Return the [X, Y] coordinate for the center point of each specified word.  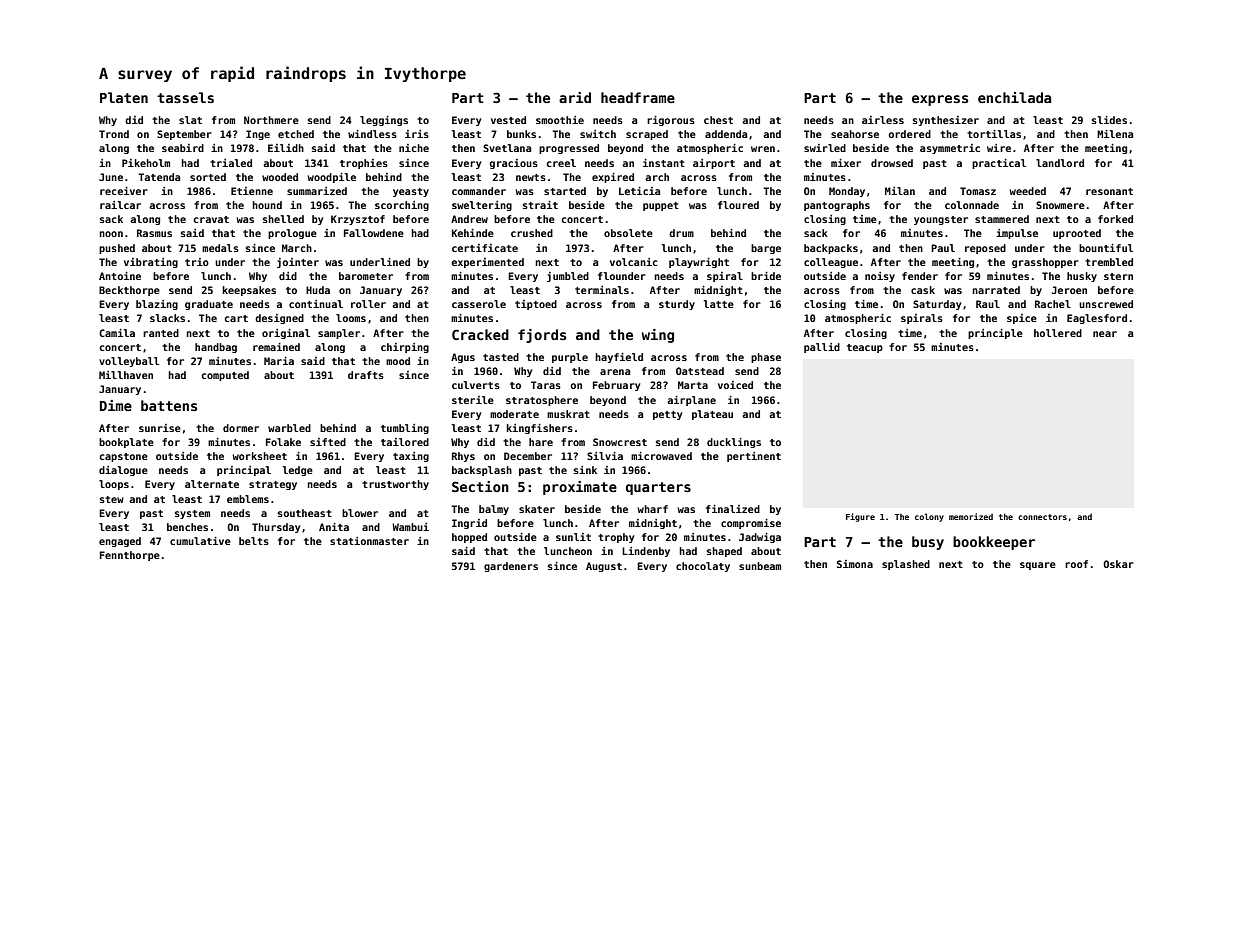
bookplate [126, 443]
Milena [1115, 134]
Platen [124, 97]
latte [719, 304]
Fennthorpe [130, 556]
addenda [726, 134]
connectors [1042, 517]
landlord [1060, 163]
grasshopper [1045, 263]
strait [540, 205]
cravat [211, 219]
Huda [318, 290]
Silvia [605, 456]
